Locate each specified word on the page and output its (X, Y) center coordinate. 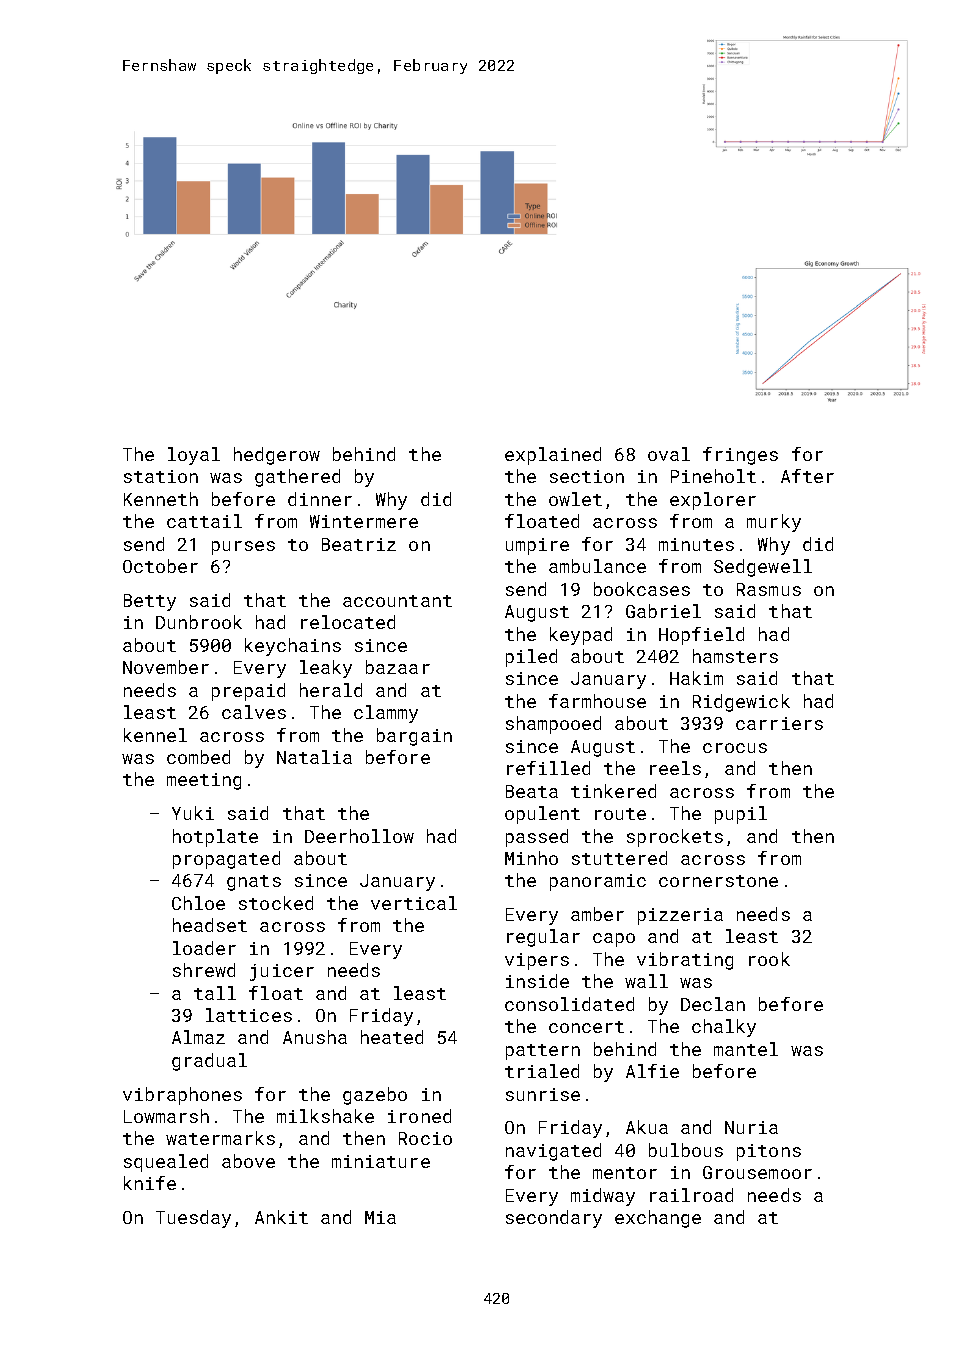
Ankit (281, 1217)
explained (553, 456)
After (807, 476)
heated (392, 1037)
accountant (397, 601)
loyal (194, 456)
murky (774, 523)
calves (254, 712)
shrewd (204, 970)
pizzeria (680, 916)
